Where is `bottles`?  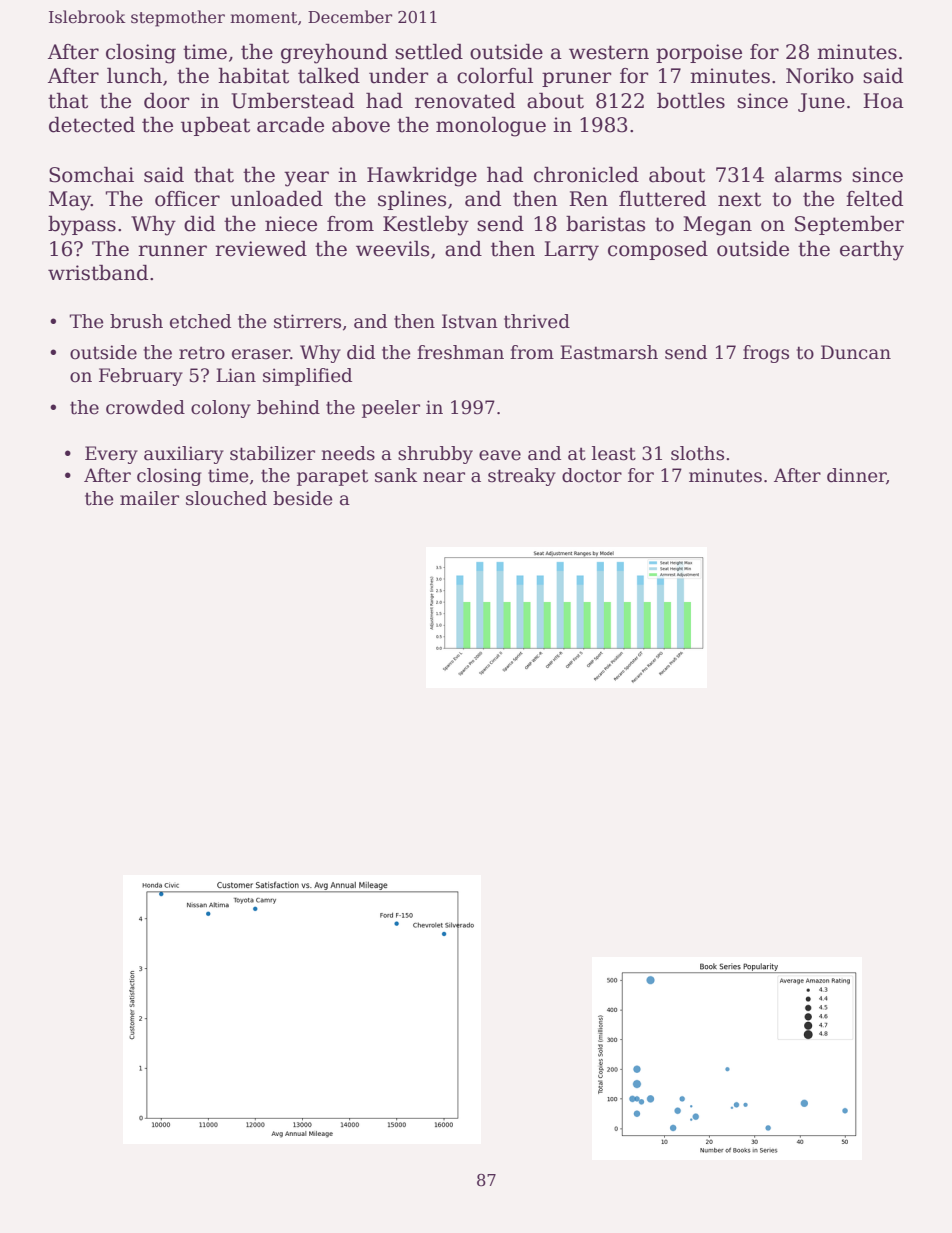 bottles is located at coordinates (691, 101).
